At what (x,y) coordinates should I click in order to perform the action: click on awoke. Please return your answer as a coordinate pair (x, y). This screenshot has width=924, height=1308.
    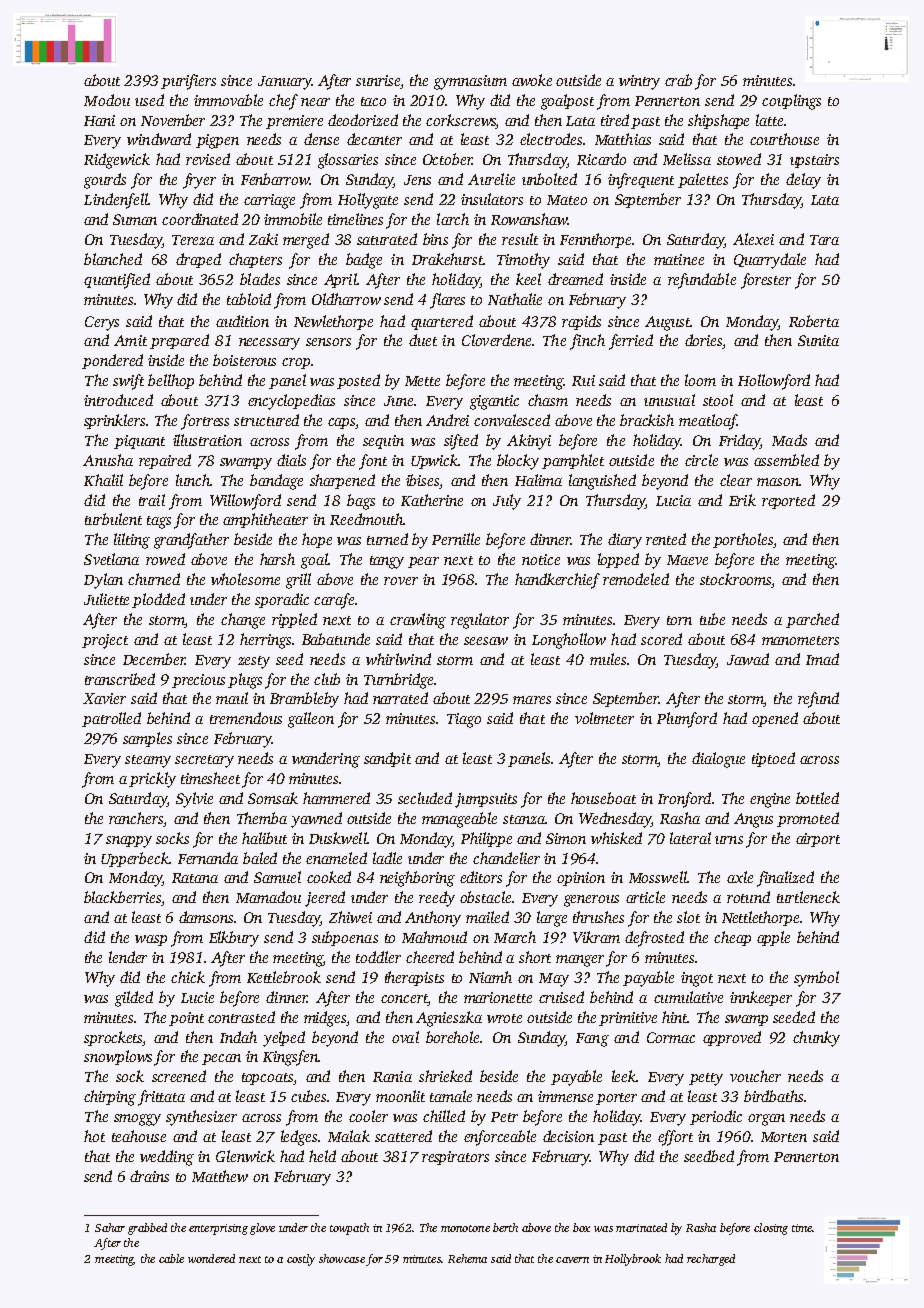
    Looking at the image, I should click on (532, 80).
